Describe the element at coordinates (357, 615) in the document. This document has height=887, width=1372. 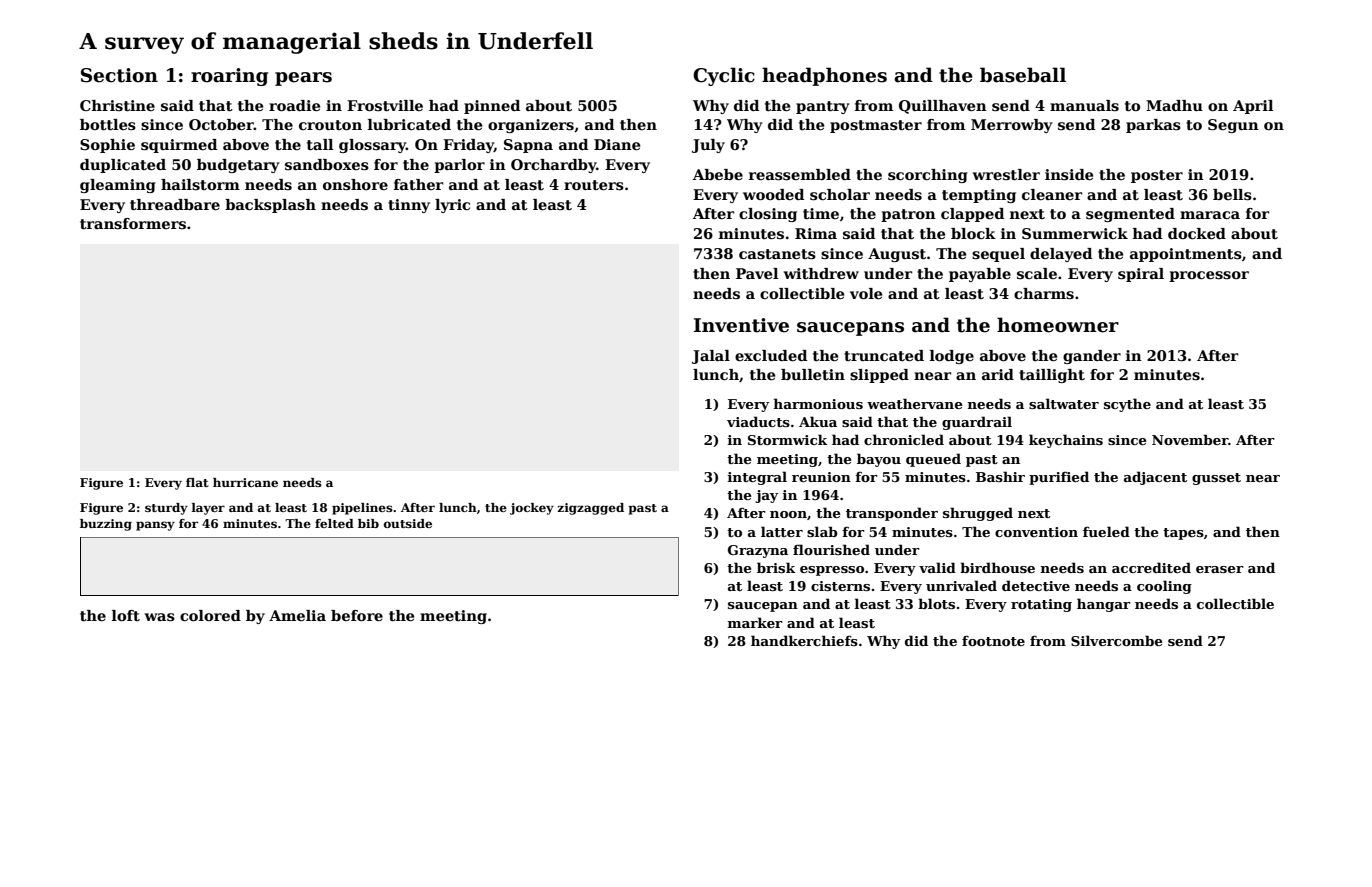
I see `before` at that location.
